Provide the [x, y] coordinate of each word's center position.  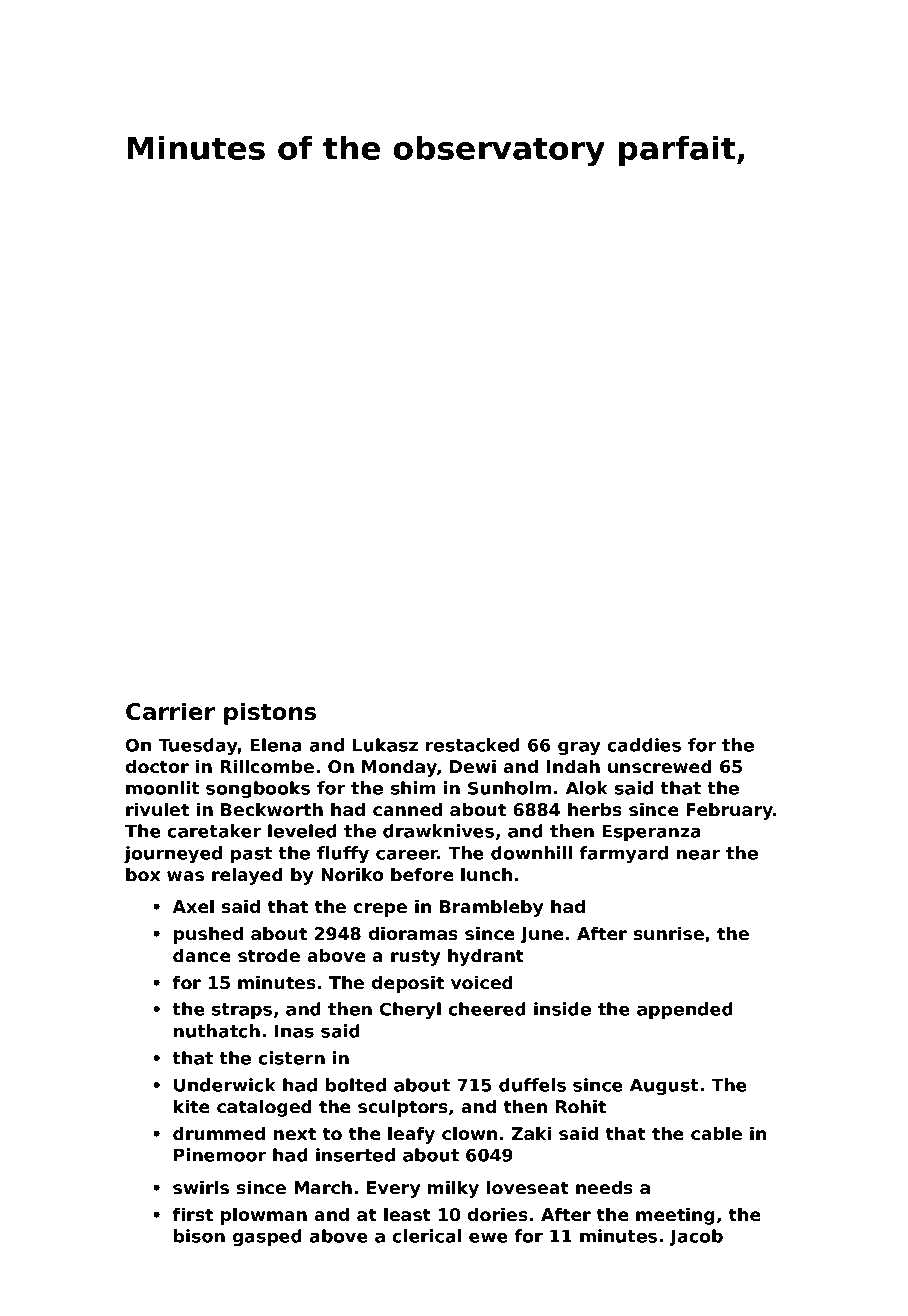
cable [716, 1133]
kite [192, 1106]
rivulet [157, 809]
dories [498, 1214]
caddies [644, 745]
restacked [473, 745]
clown [469, 1133]
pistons [270, 713]
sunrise [669, 933]
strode [269, 955]
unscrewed [660, 766]
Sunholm [510, 788]
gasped [267, 1237]
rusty [415, 958]
